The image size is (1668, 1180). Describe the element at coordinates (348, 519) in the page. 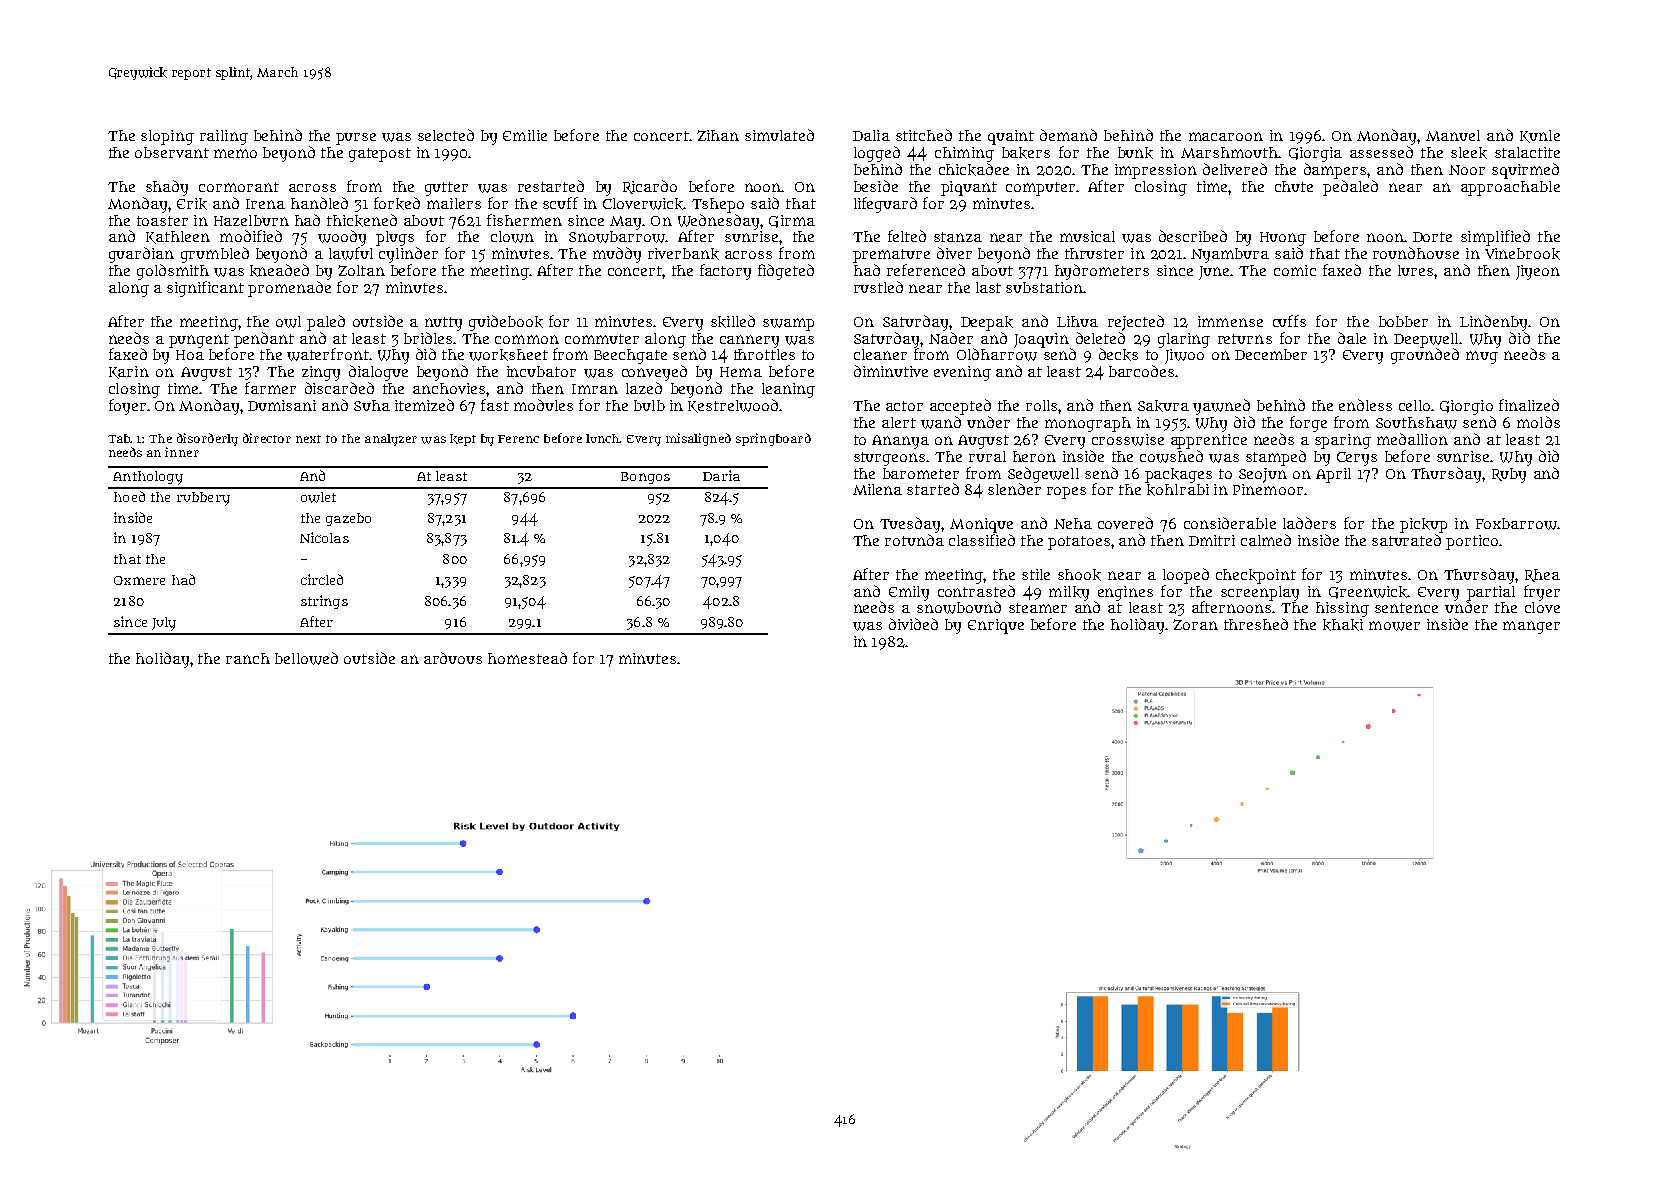

I see `gazebo` at that location.
